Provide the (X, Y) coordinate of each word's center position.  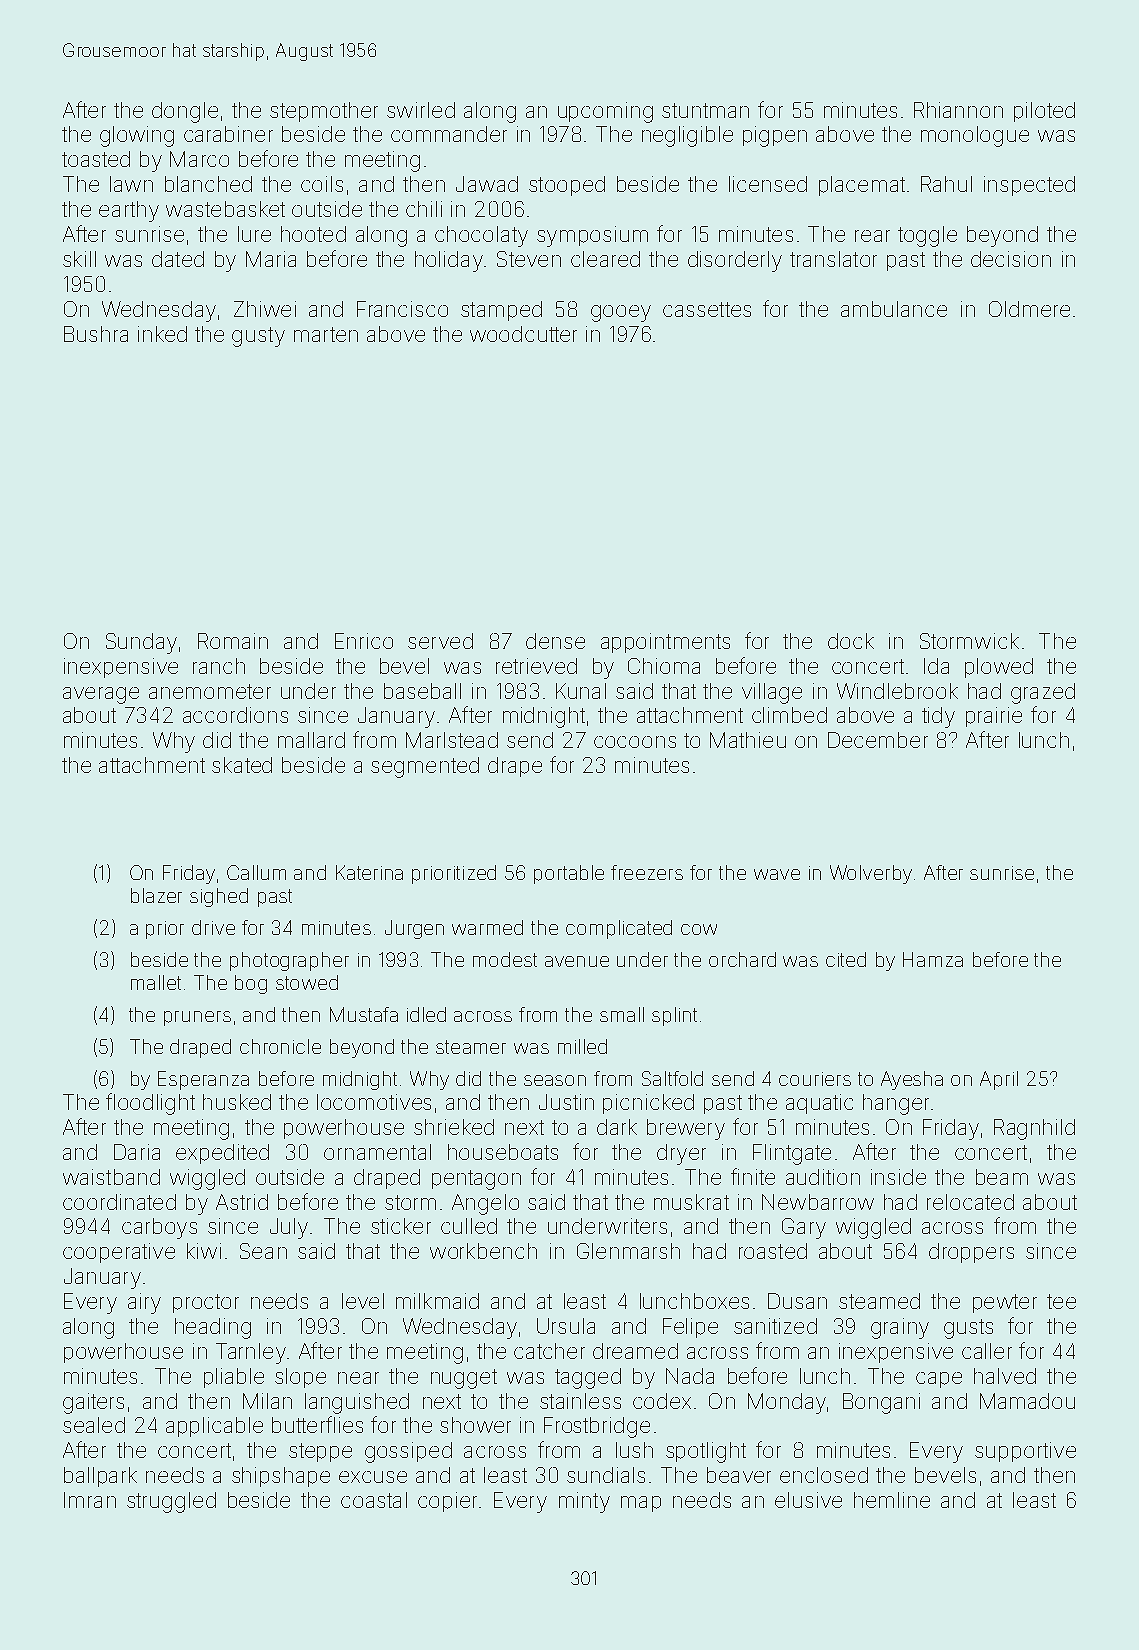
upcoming (605, 112)
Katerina (369, 872)
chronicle (280, 1046)
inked (162, 334)
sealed (94, 1425)
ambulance (894, 309)
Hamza (933, 959)
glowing (137, 136)
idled (426, 1014)
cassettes (707, 309)
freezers (647, 872)
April (999, 1080)
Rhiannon (958, 110)
